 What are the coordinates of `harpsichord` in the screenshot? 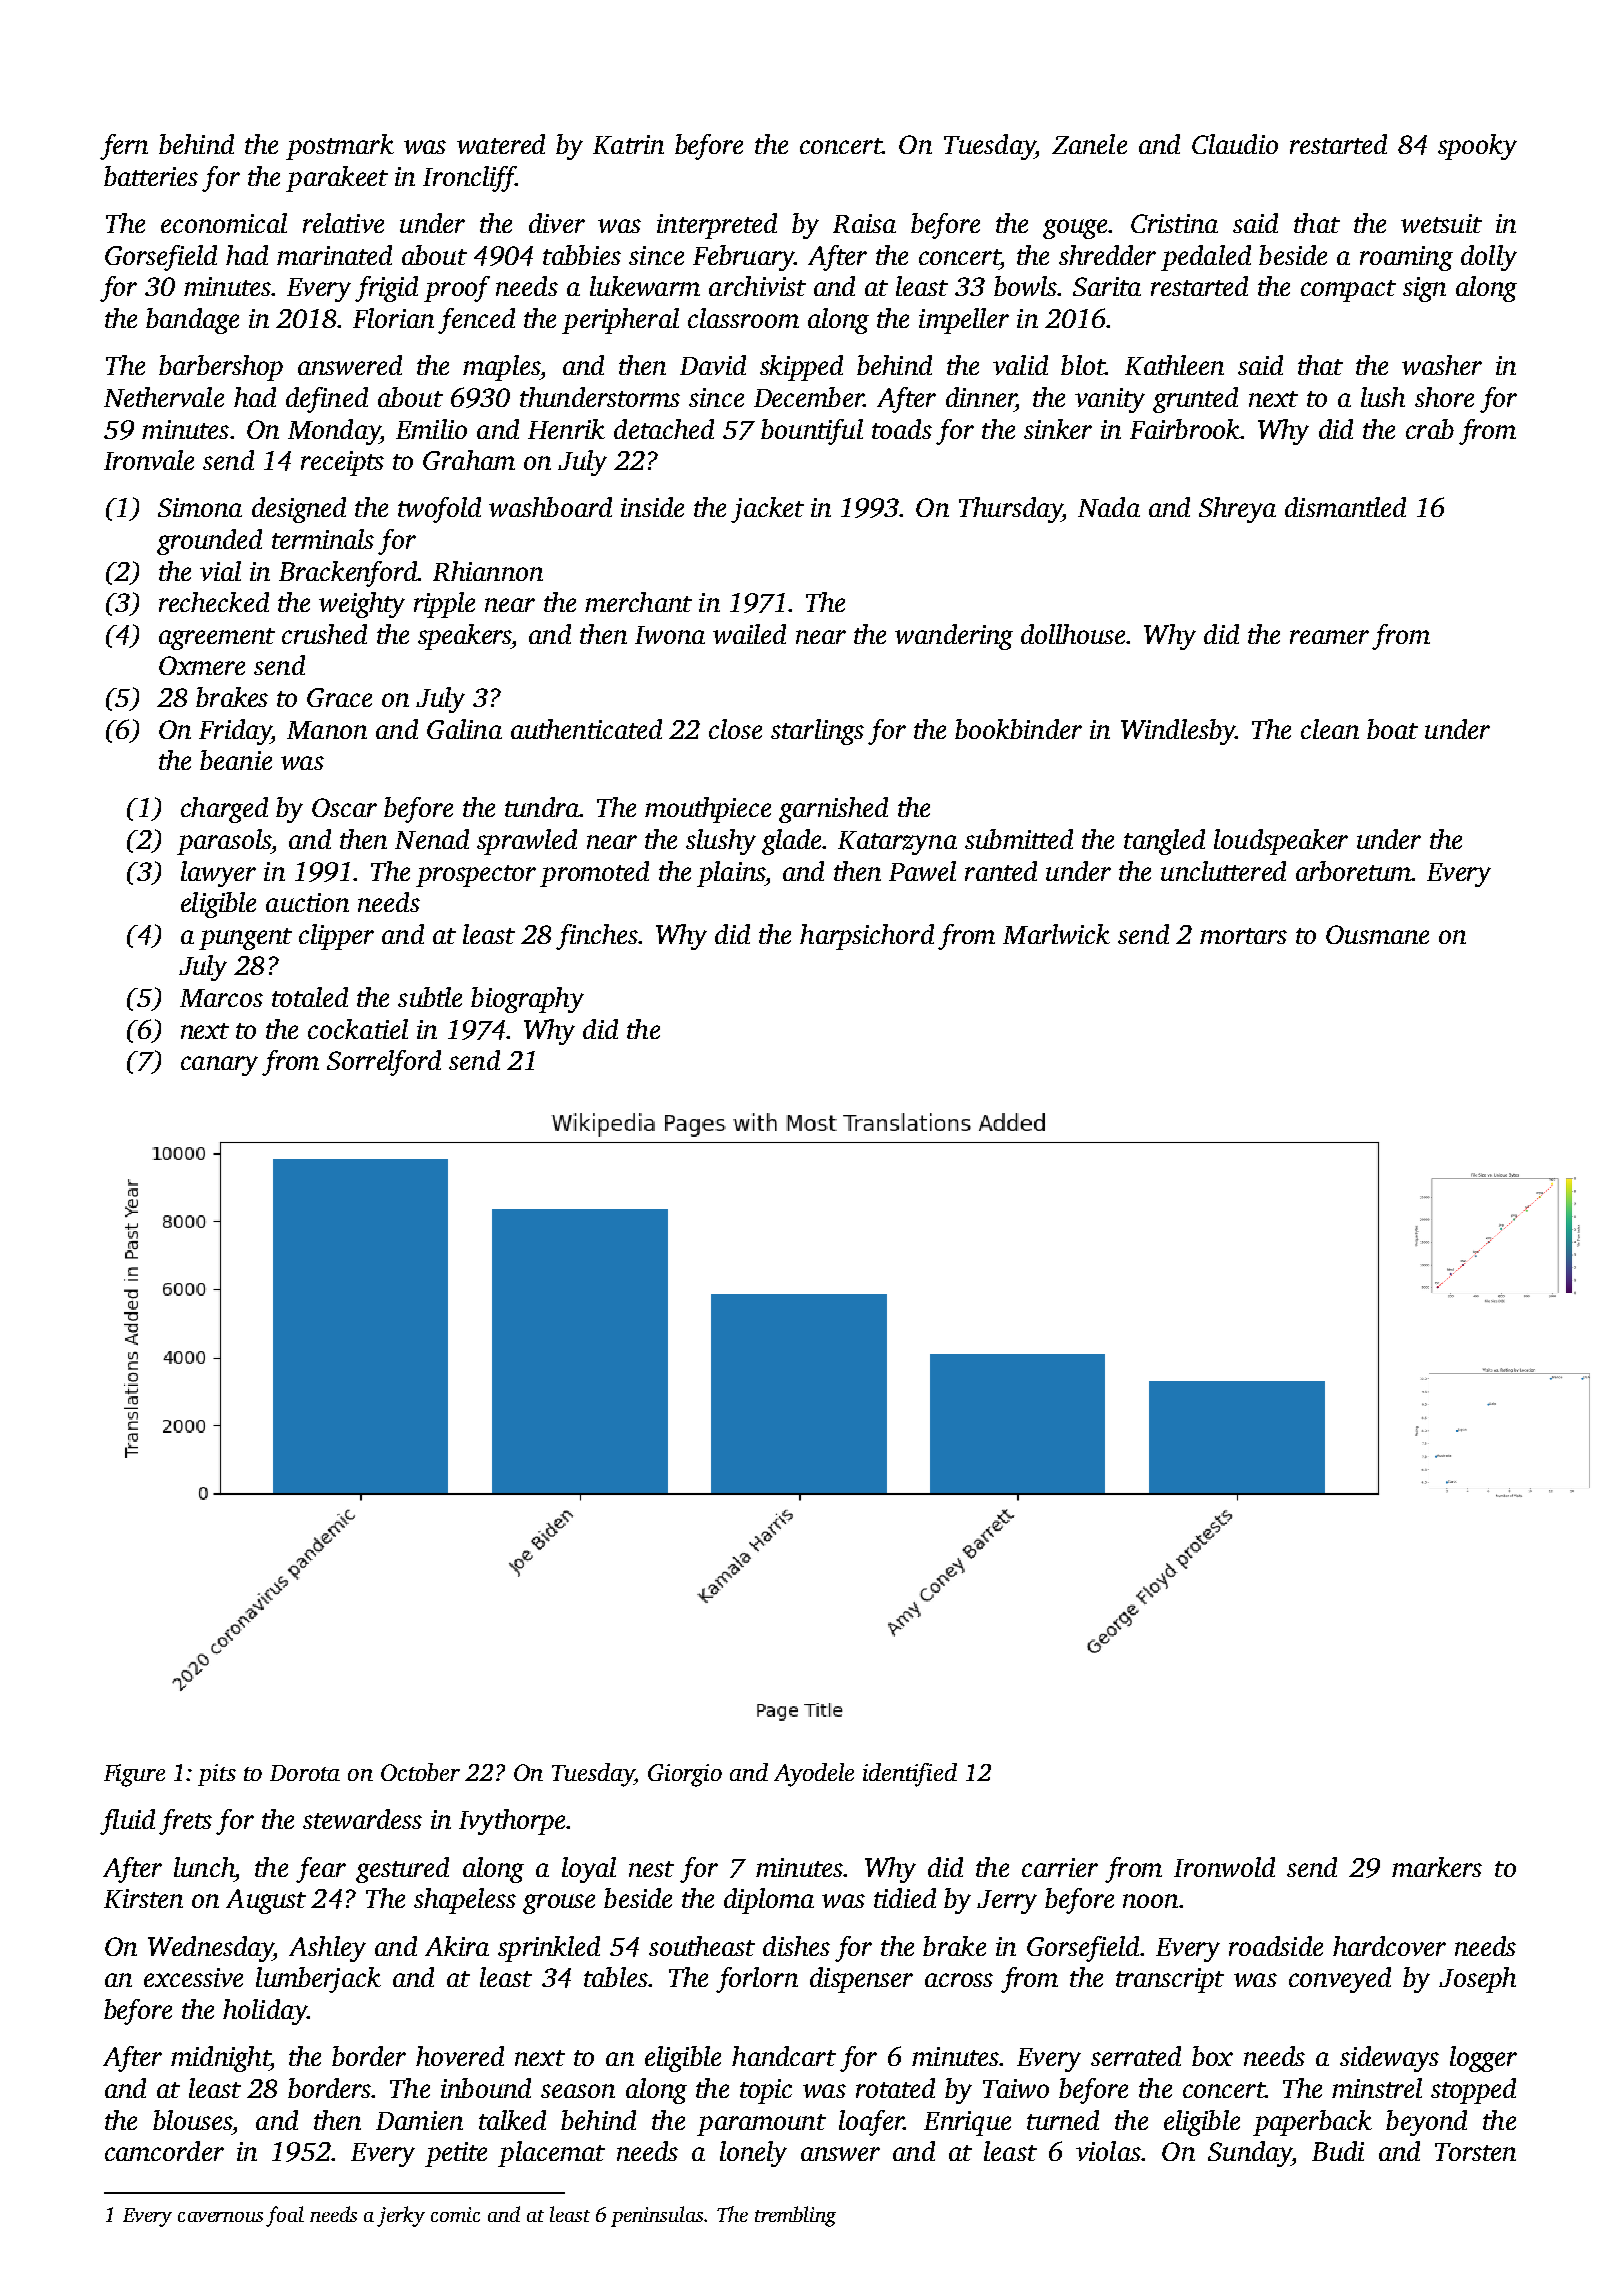 It's located at (867, 937).
